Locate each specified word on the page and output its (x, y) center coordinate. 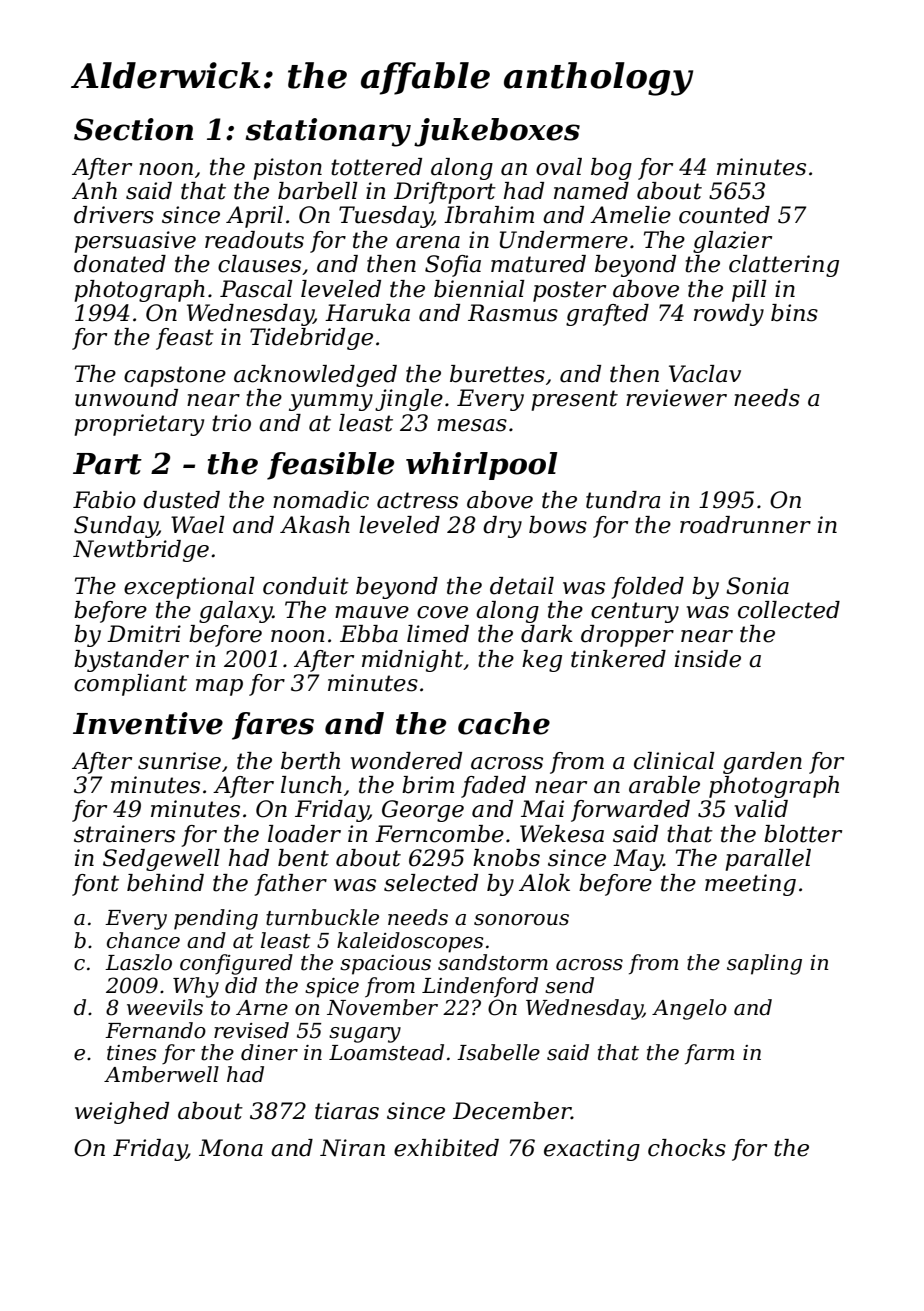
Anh (94, 190)
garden (762, 763)
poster (569, 291)
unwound (126, 398)
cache (504, 723)
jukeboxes (497, 132)
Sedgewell (161, 860)
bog (611, 169)
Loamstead (386, 1052)
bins (794, 313)
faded (493, 787)
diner (269, 1052)
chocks (687, 1148)
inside (708, 659)
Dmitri (144, 634)
